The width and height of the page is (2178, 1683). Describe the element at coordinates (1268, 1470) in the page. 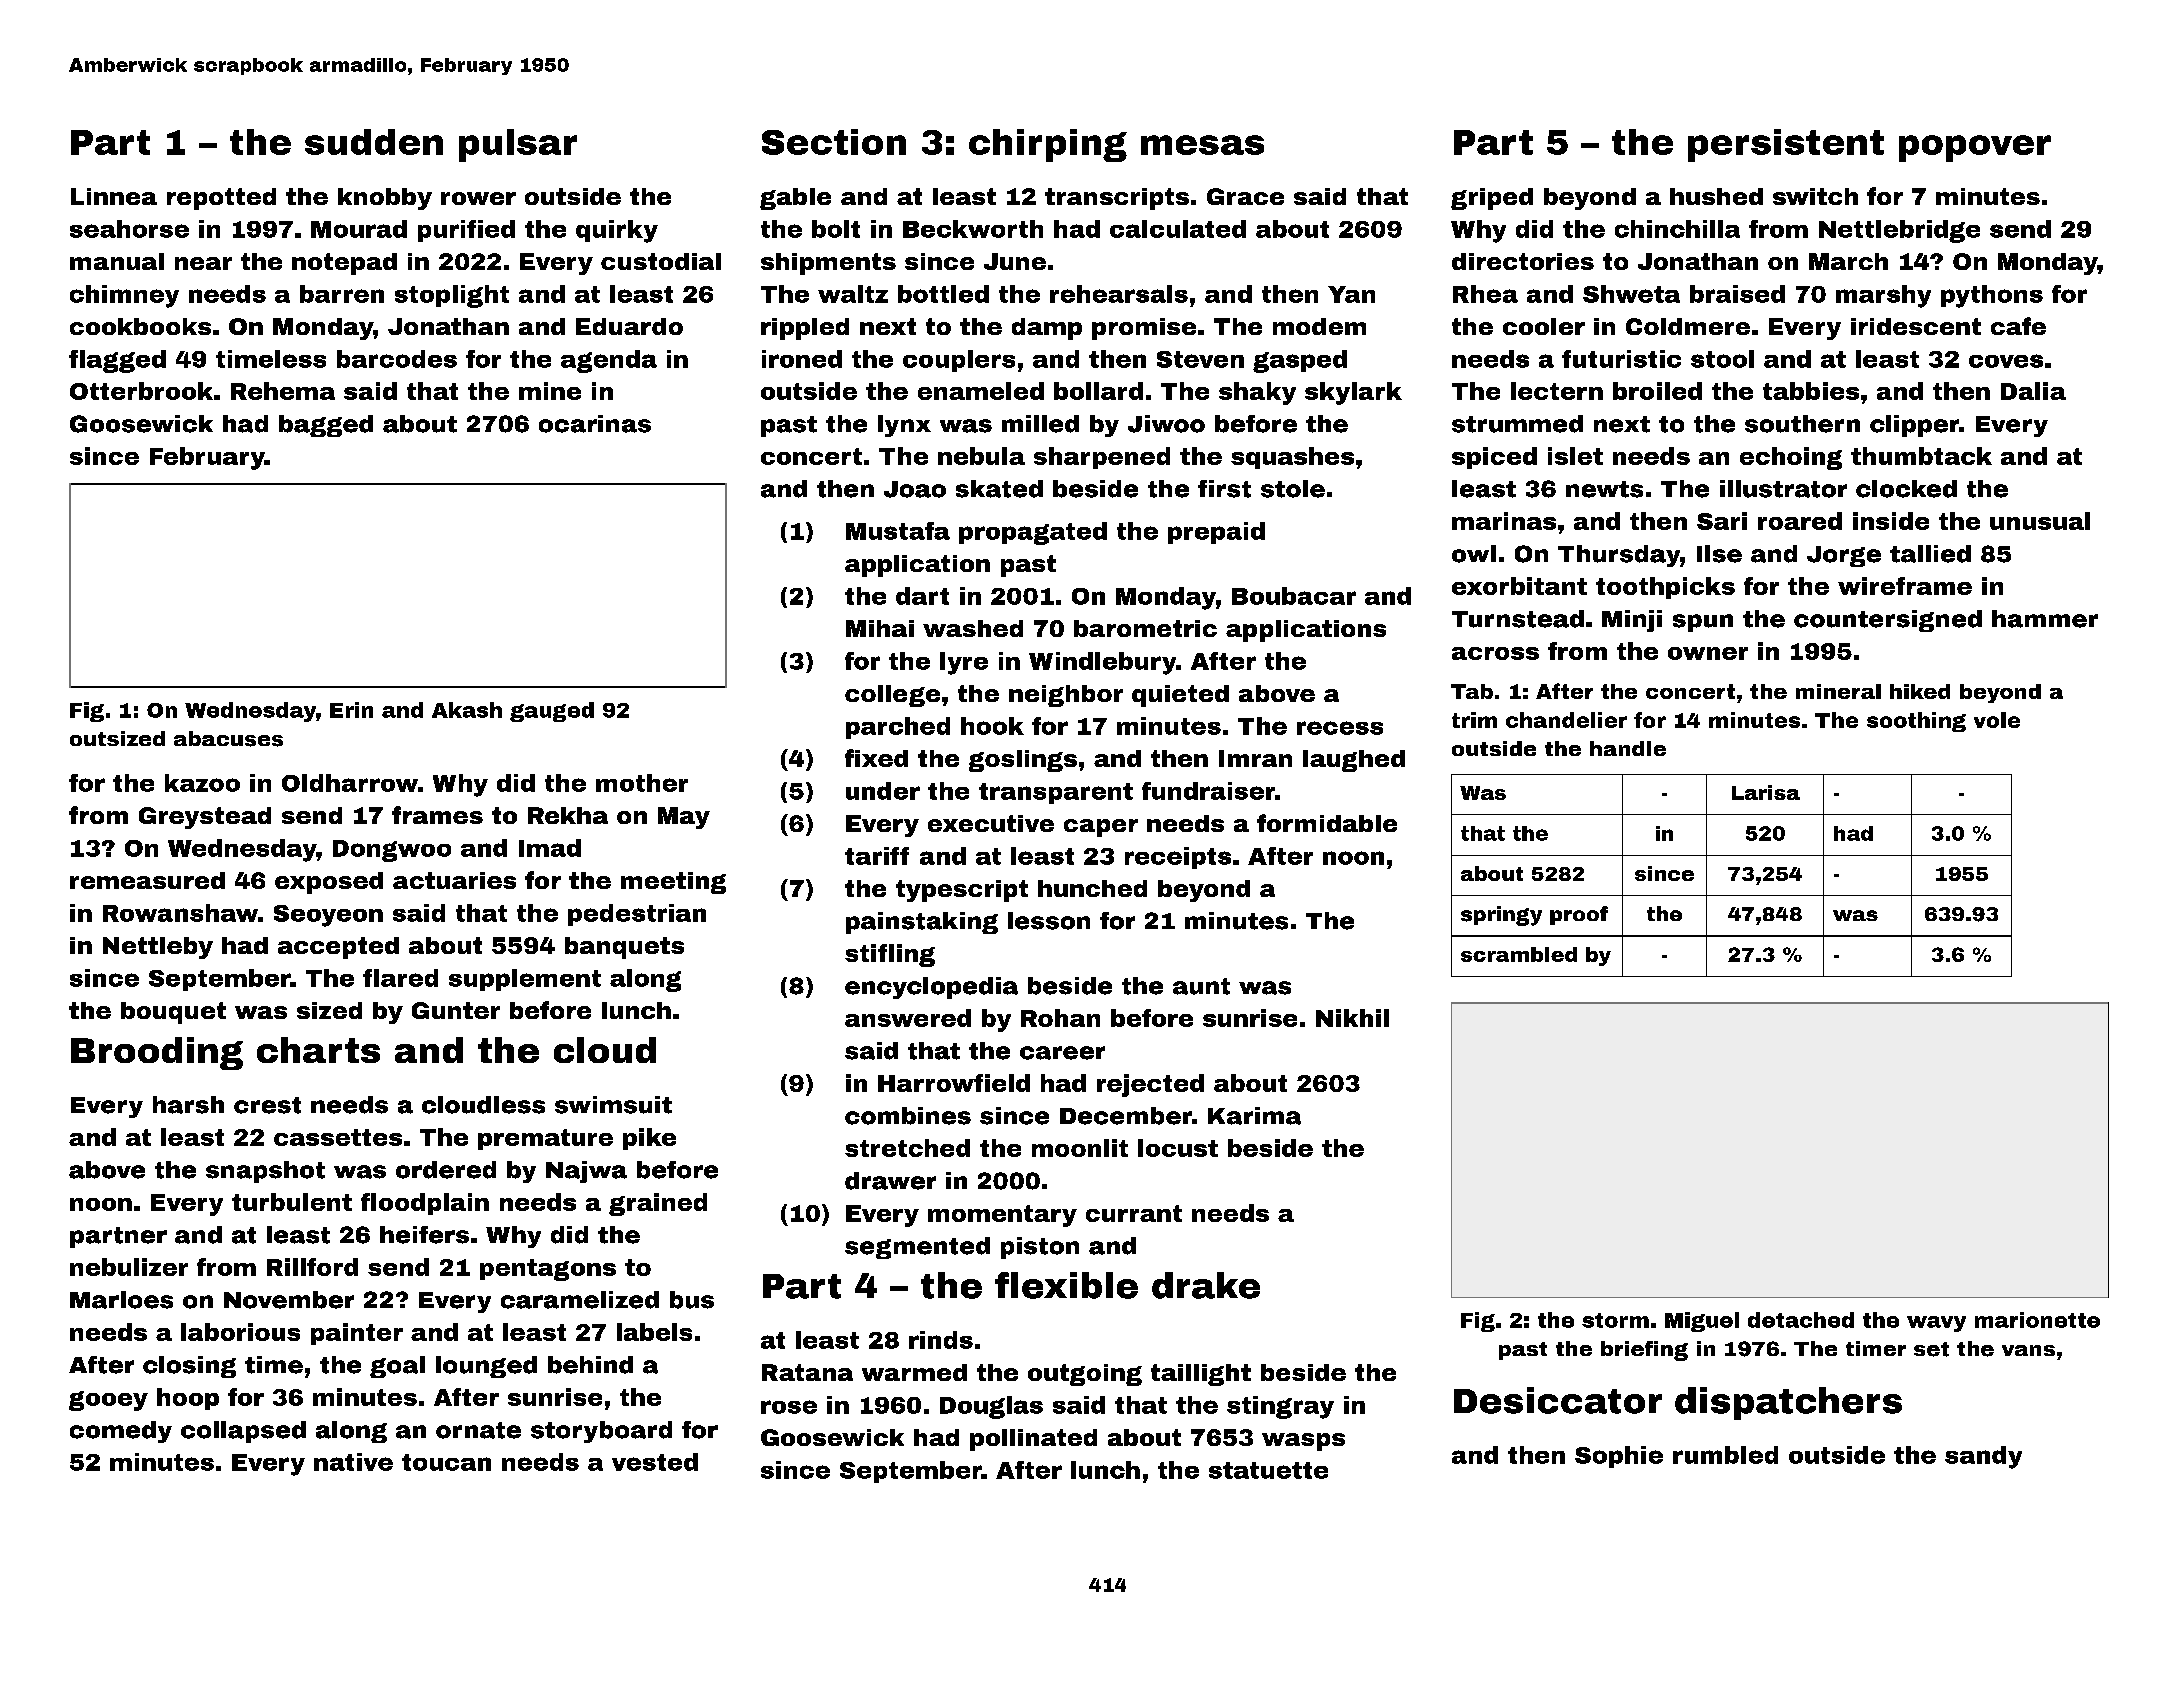

I see `statuette` at that location.
